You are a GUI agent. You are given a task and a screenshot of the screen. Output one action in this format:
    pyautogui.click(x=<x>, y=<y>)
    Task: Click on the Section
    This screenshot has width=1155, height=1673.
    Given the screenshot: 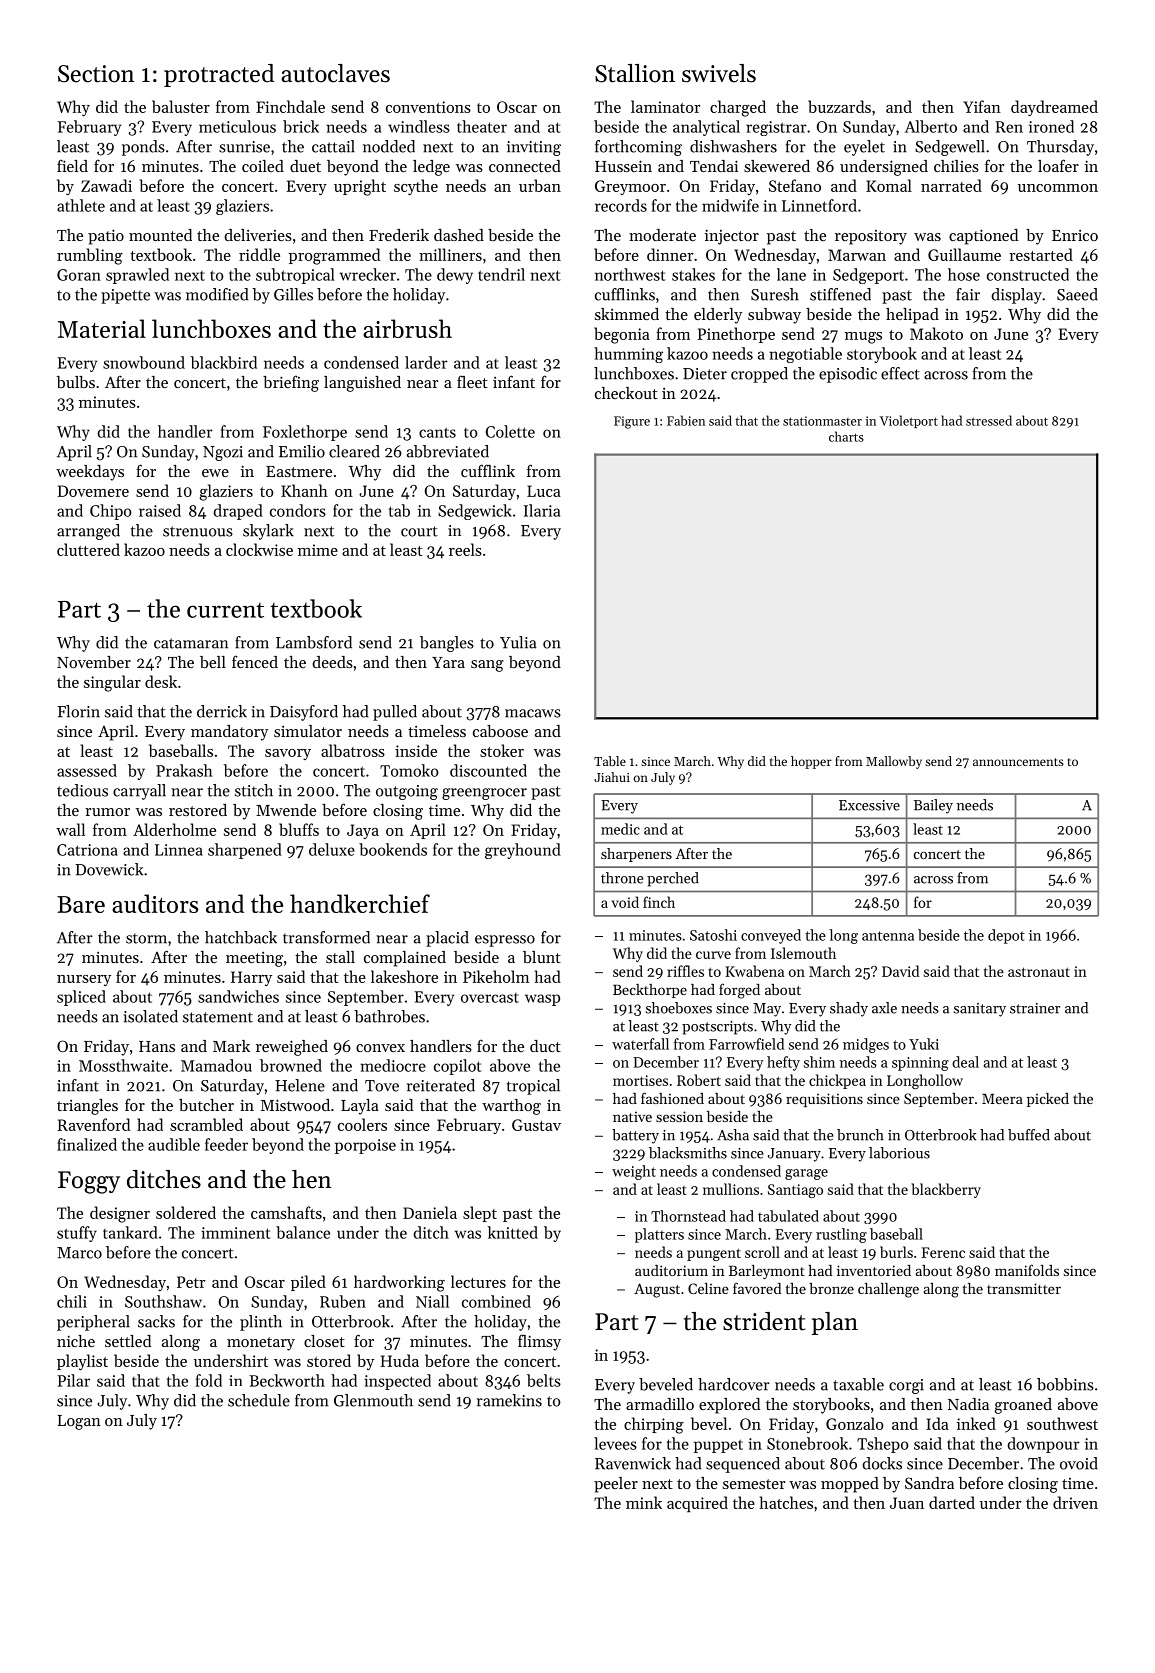 What is the action you would take?
    pyautogui.click(x=96, y=74)
